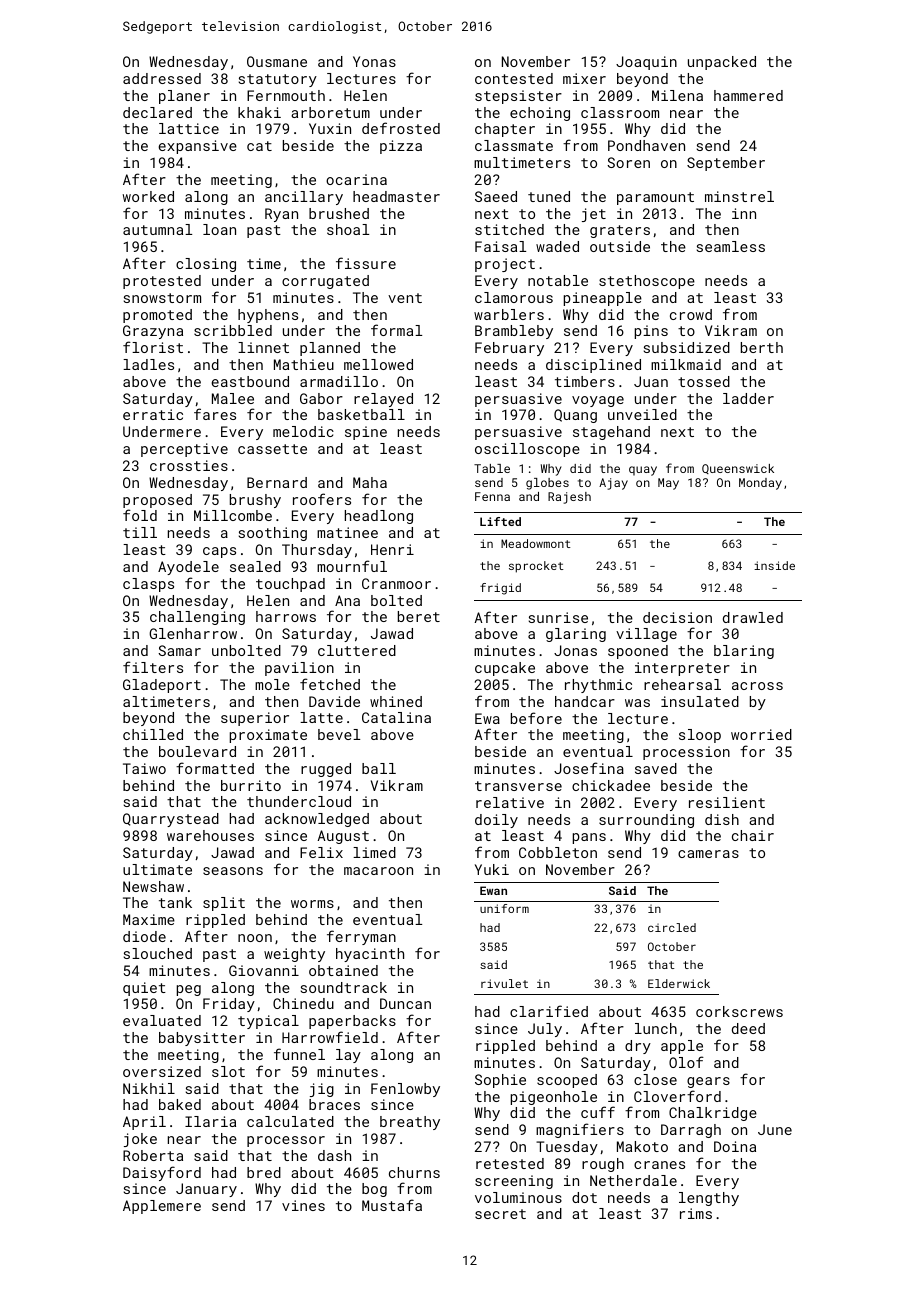 Image resolution: width=924 pixels, height=1308 pixels. I want to click on unpacked, so click(722, 63).
